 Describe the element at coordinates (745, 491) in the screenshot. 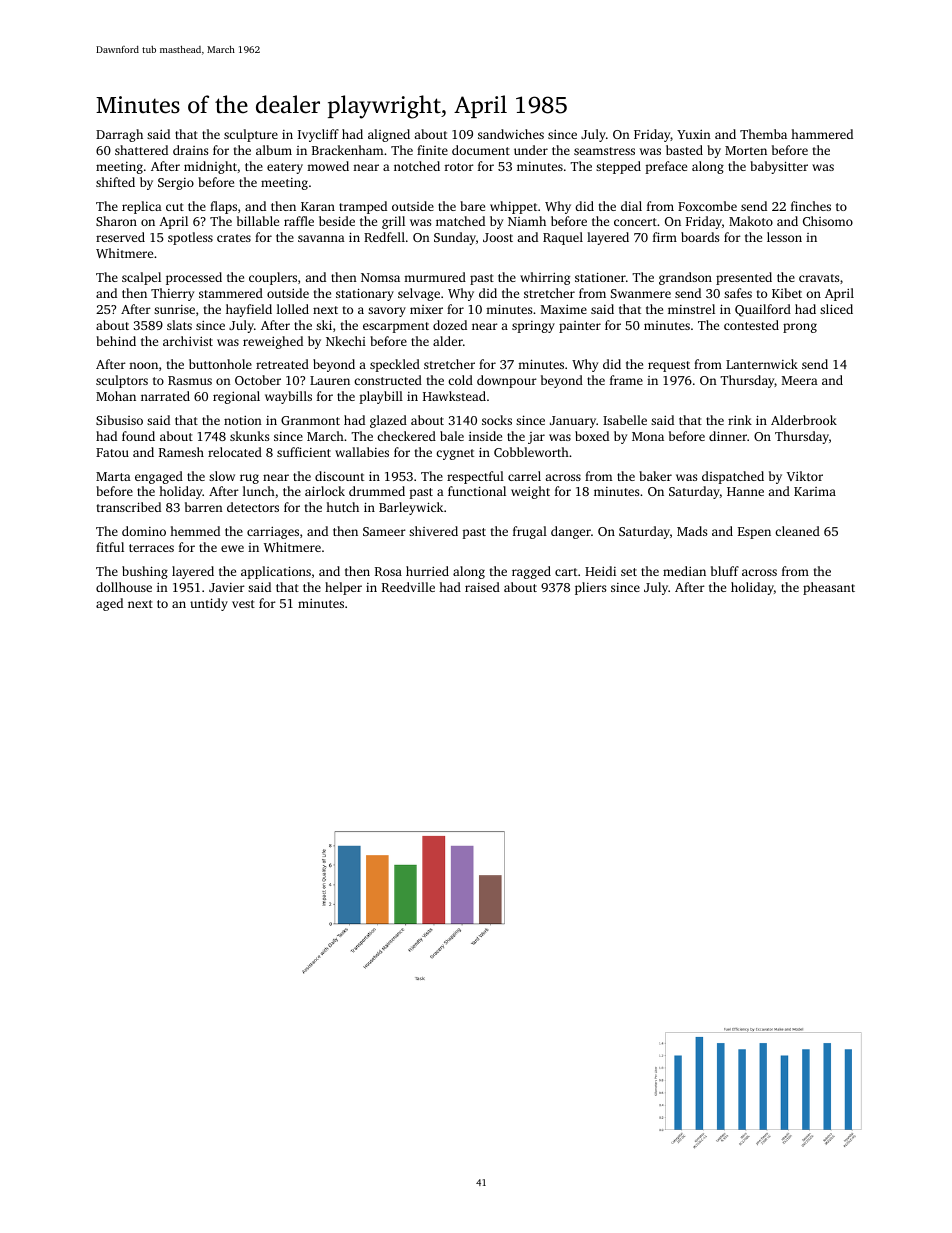

I see `Hanne` at that location.
